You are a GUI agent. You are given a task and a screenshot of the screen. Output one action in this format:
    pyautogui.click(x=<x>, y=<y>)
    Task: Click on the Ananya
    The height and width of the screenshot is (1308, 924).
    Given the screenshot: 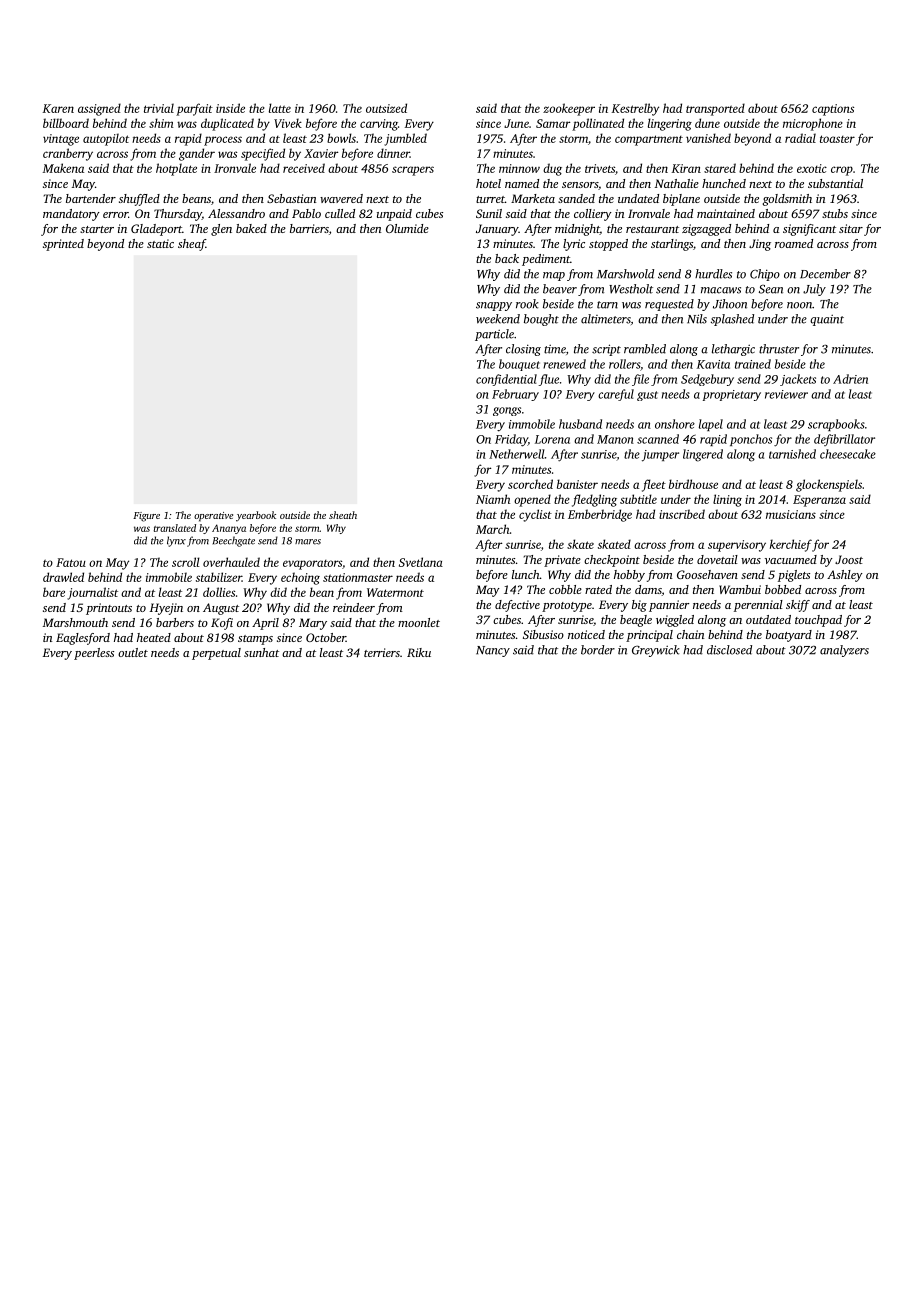 What is the action you would take?
    pyautogui.click(x=229, y=529)
